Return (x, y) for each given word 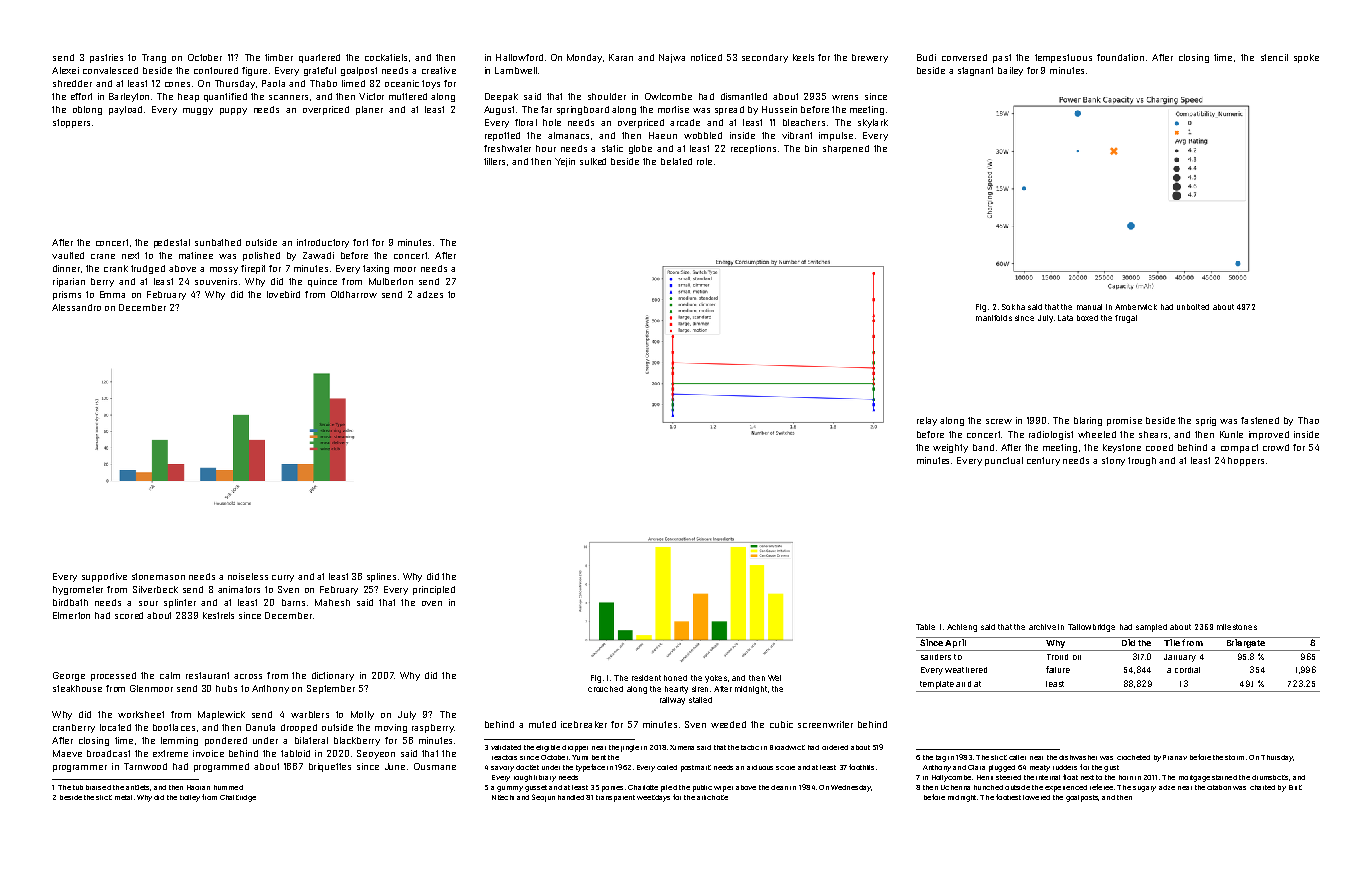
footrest (1008, 797)
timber (279, 57)
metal (123, 797)
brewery (870, 58)
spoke (1306, 58)
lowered (1036, 797)
